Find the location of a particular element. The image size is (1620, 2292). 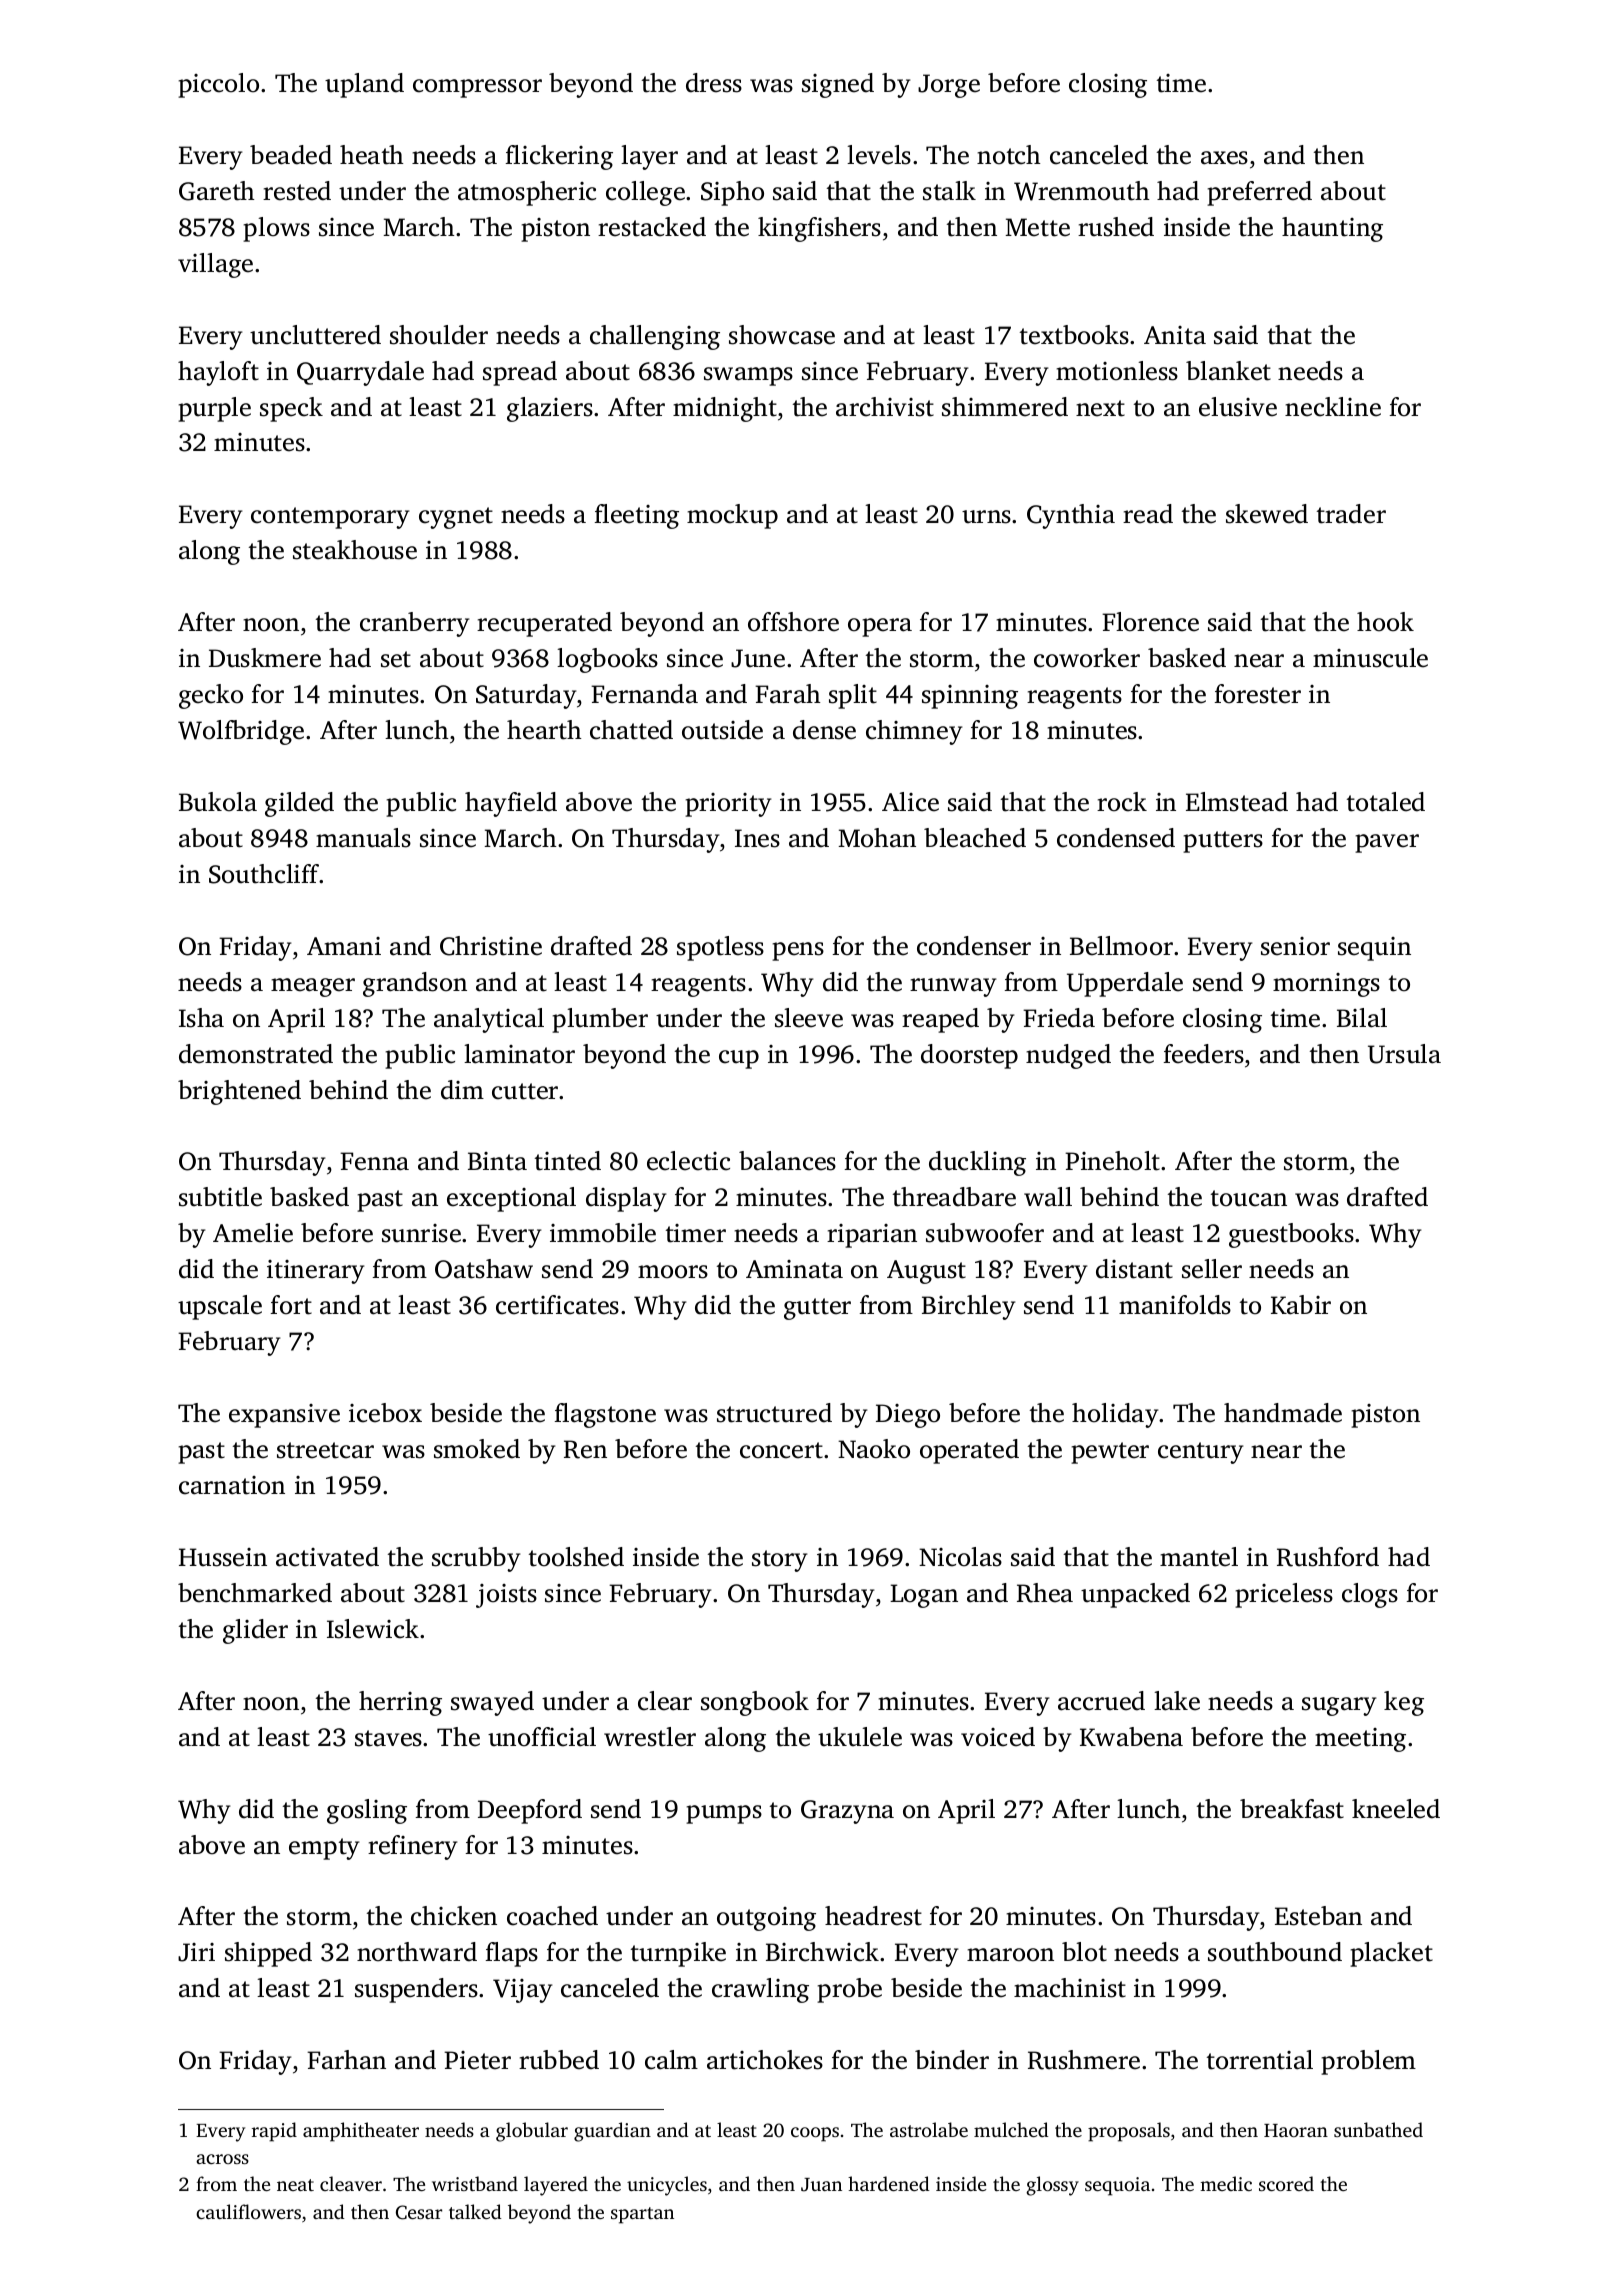

axes is located at coordinates (1224, 158).
